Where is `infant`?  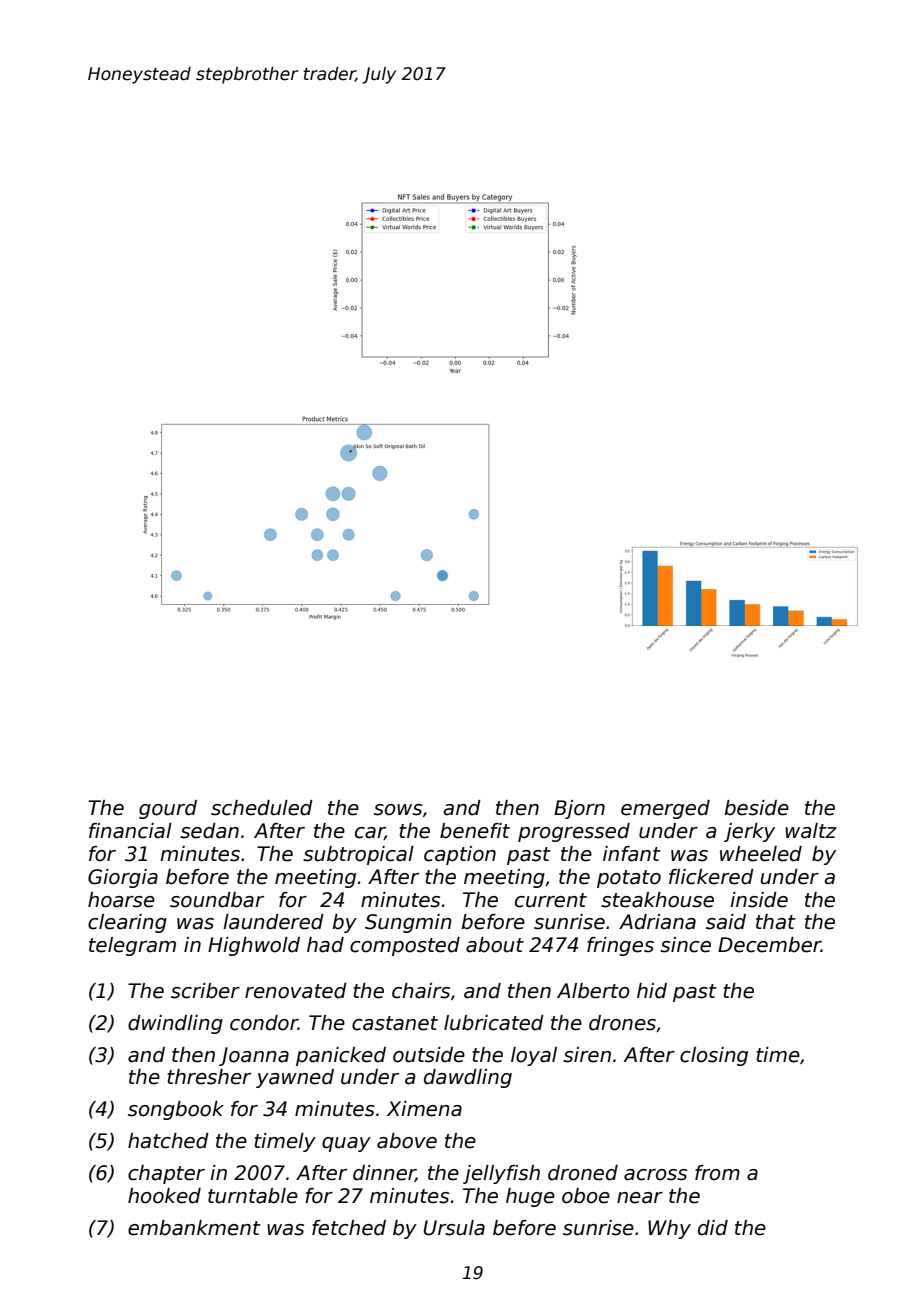
infant is located at coordinates (632, 854).
